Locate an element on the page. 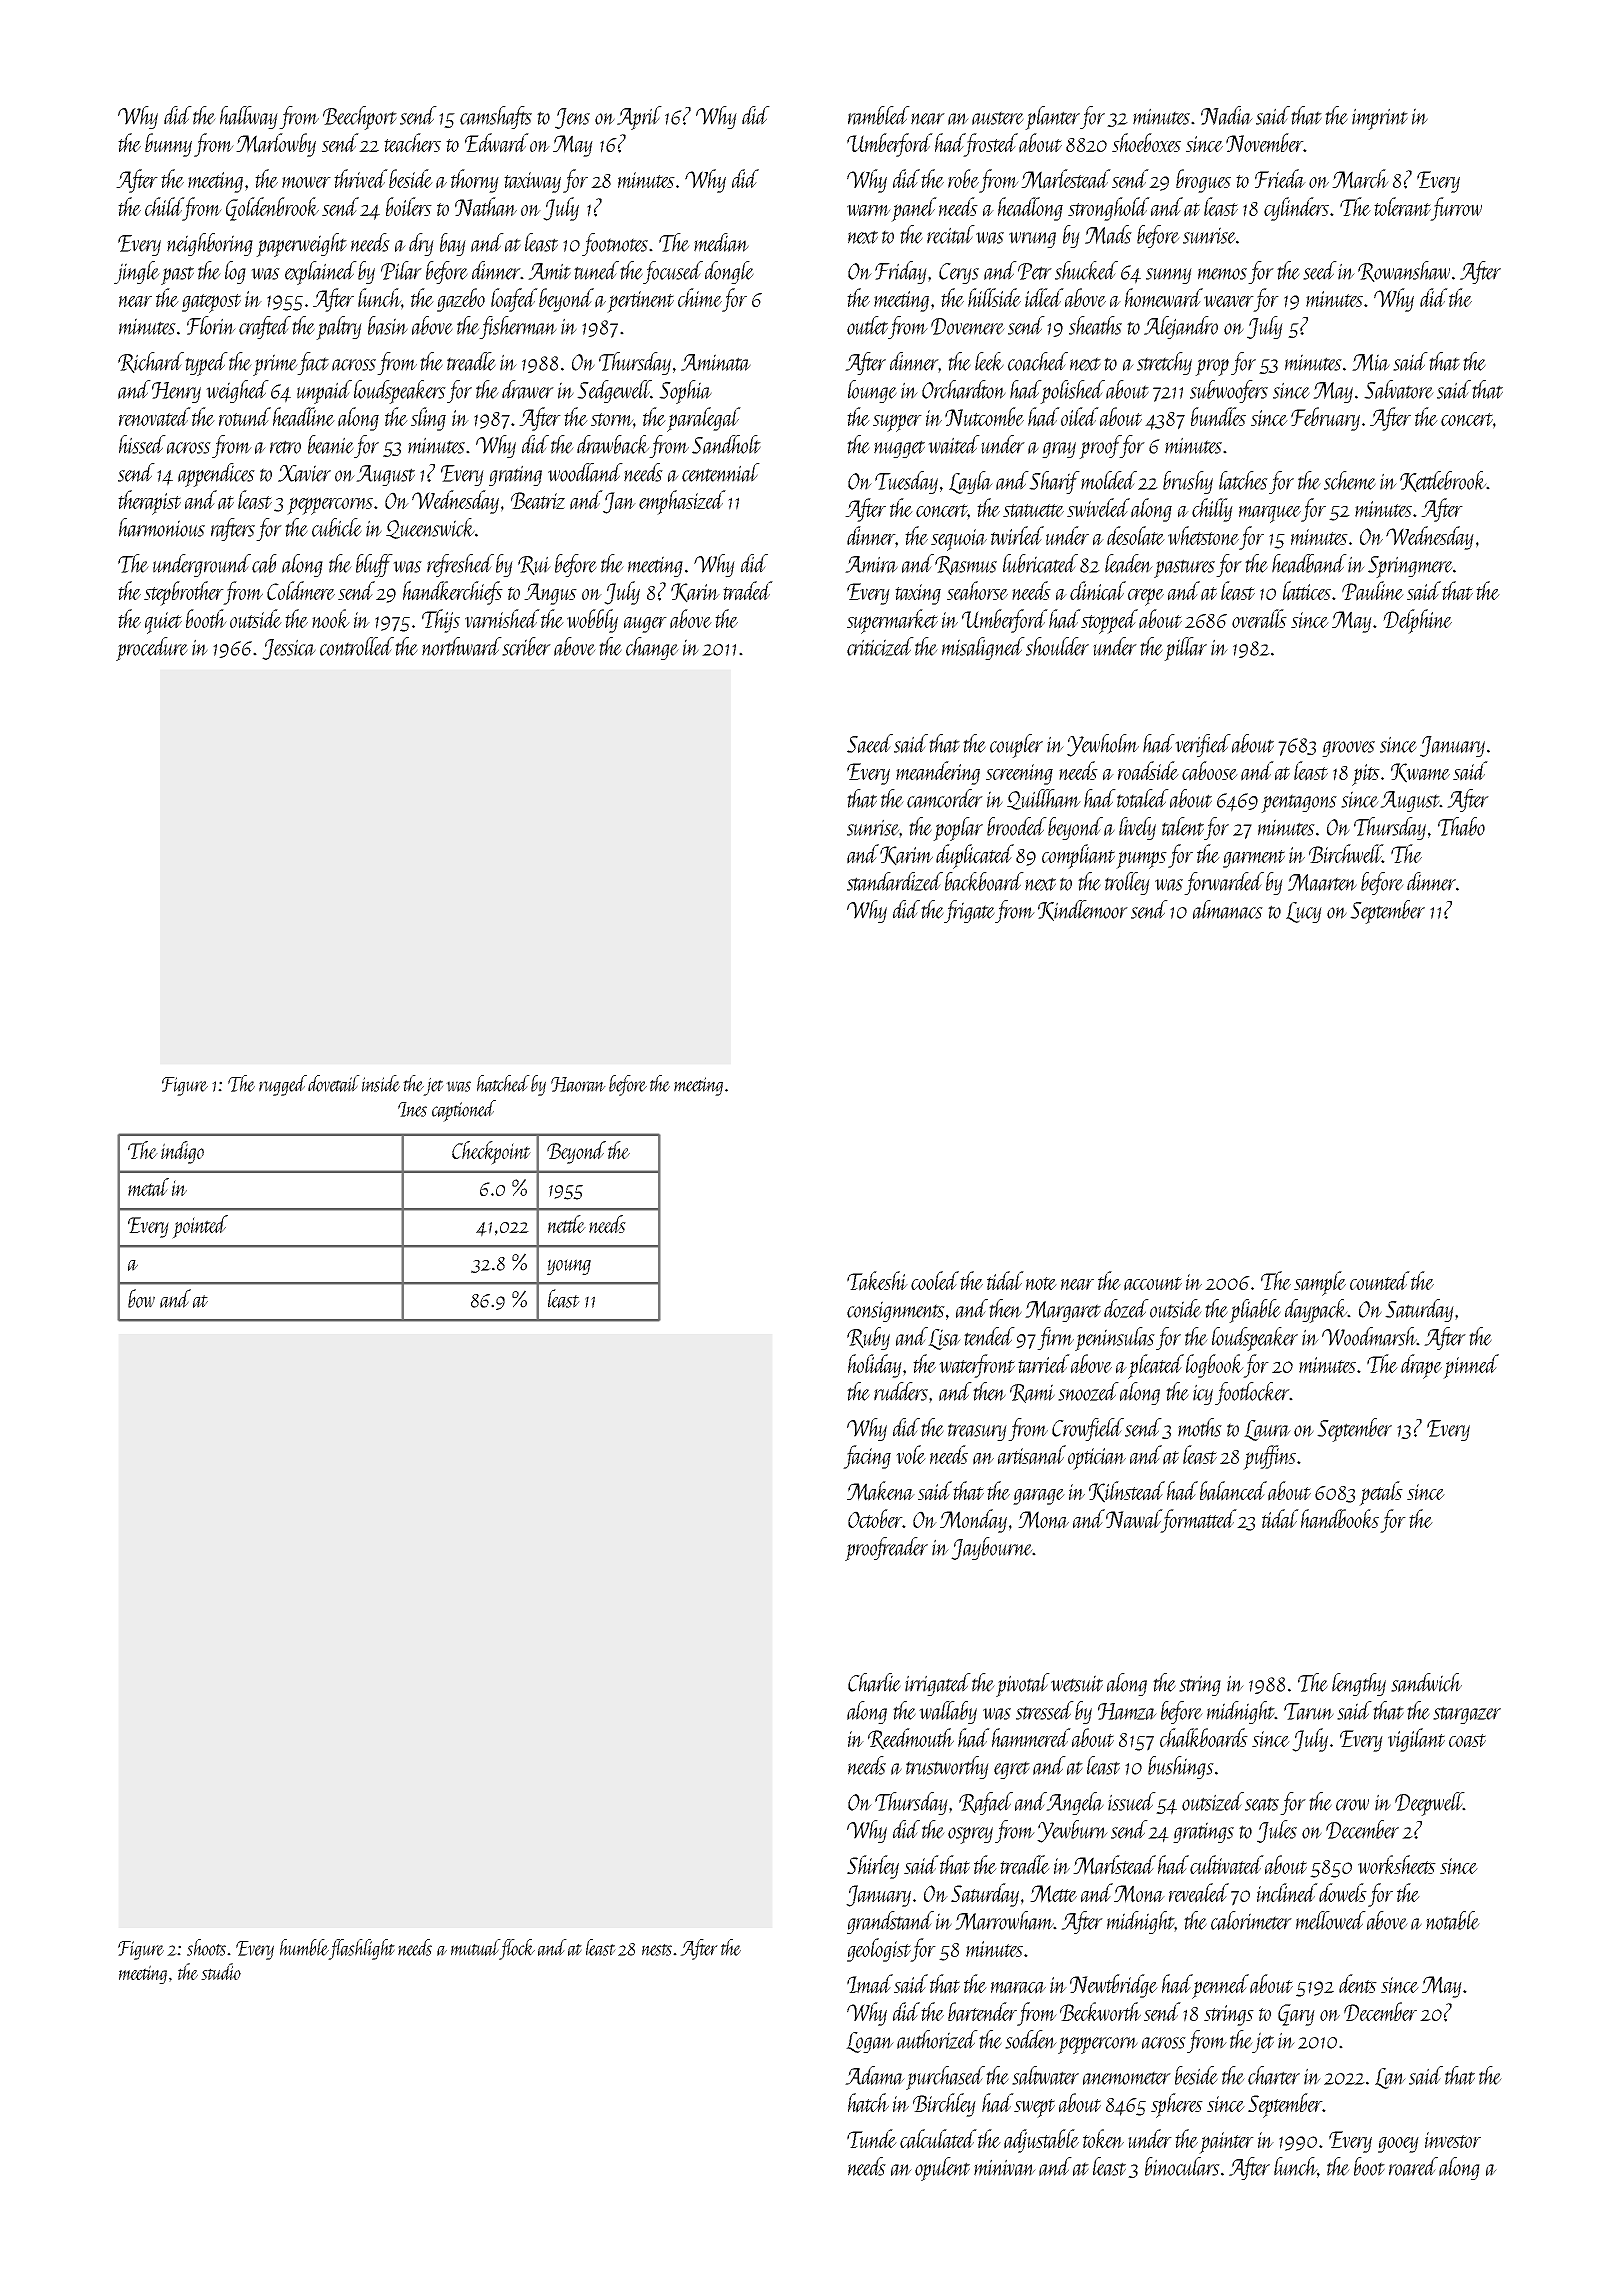 The image size is (1620, 2292). October is located at coordinates (875, 1518).
